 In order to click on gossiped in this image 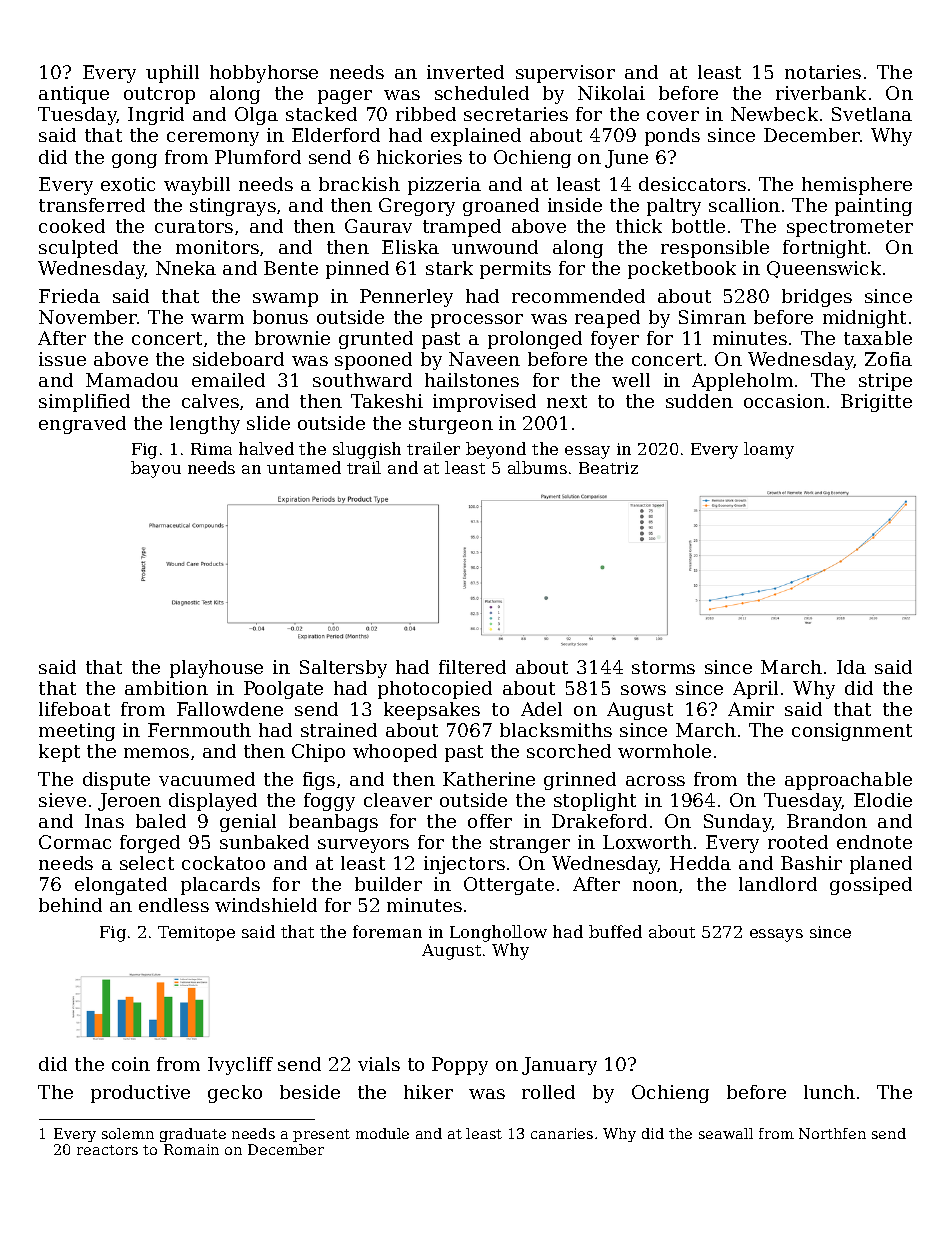, I will do `click(871, 886)`.
